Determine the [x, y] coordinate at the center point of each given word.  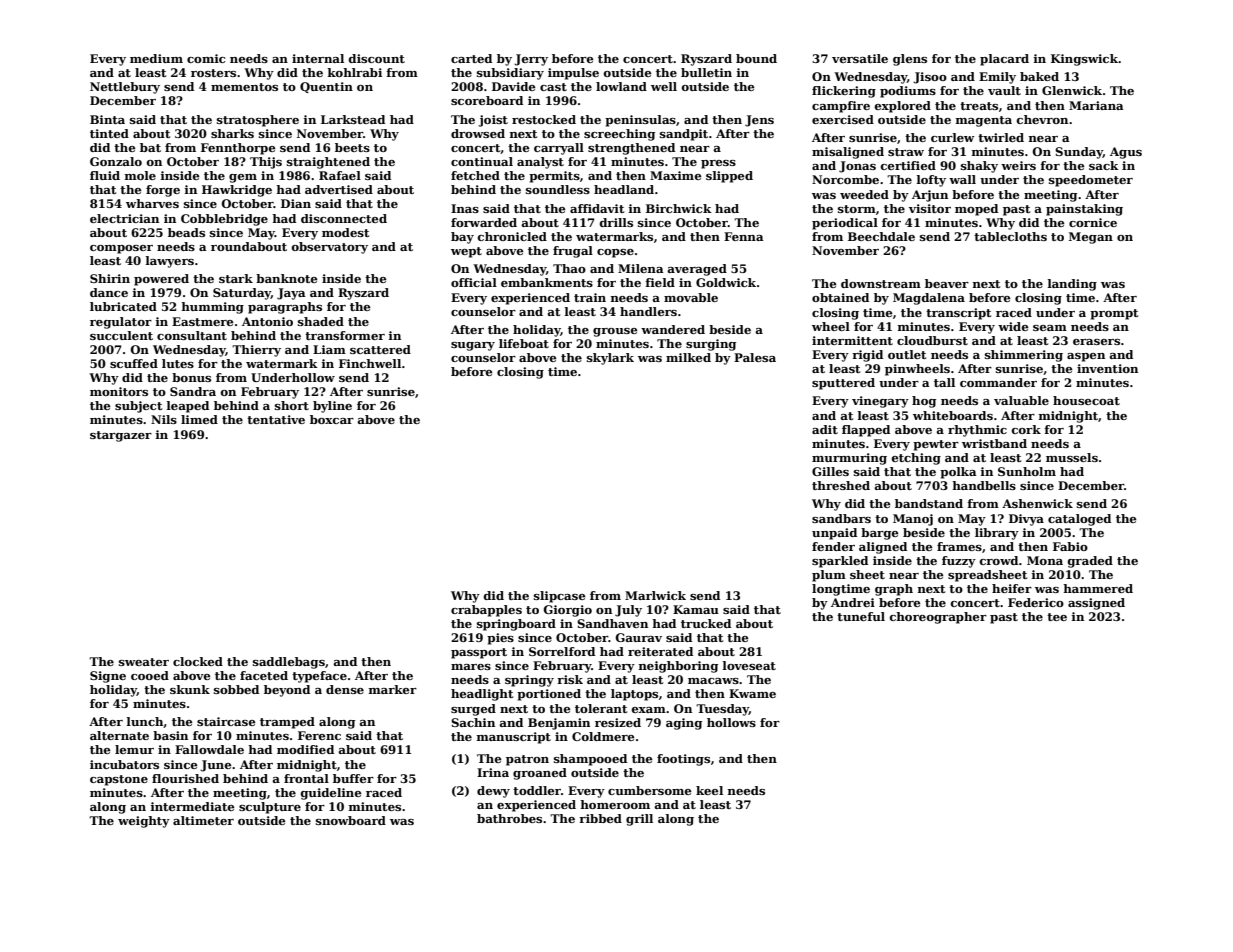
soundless [558, 189]
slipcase [559, 597]
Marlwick [655, 595]
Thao [569, 268]
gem [243, 178]
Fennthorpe [238, 149]
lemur [134, 749]
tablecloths [1010, 236]
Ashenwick [1037, 503]
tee [1057, 617]
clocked [198, 661]
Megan [1091, 238]
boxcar [332, 419]
